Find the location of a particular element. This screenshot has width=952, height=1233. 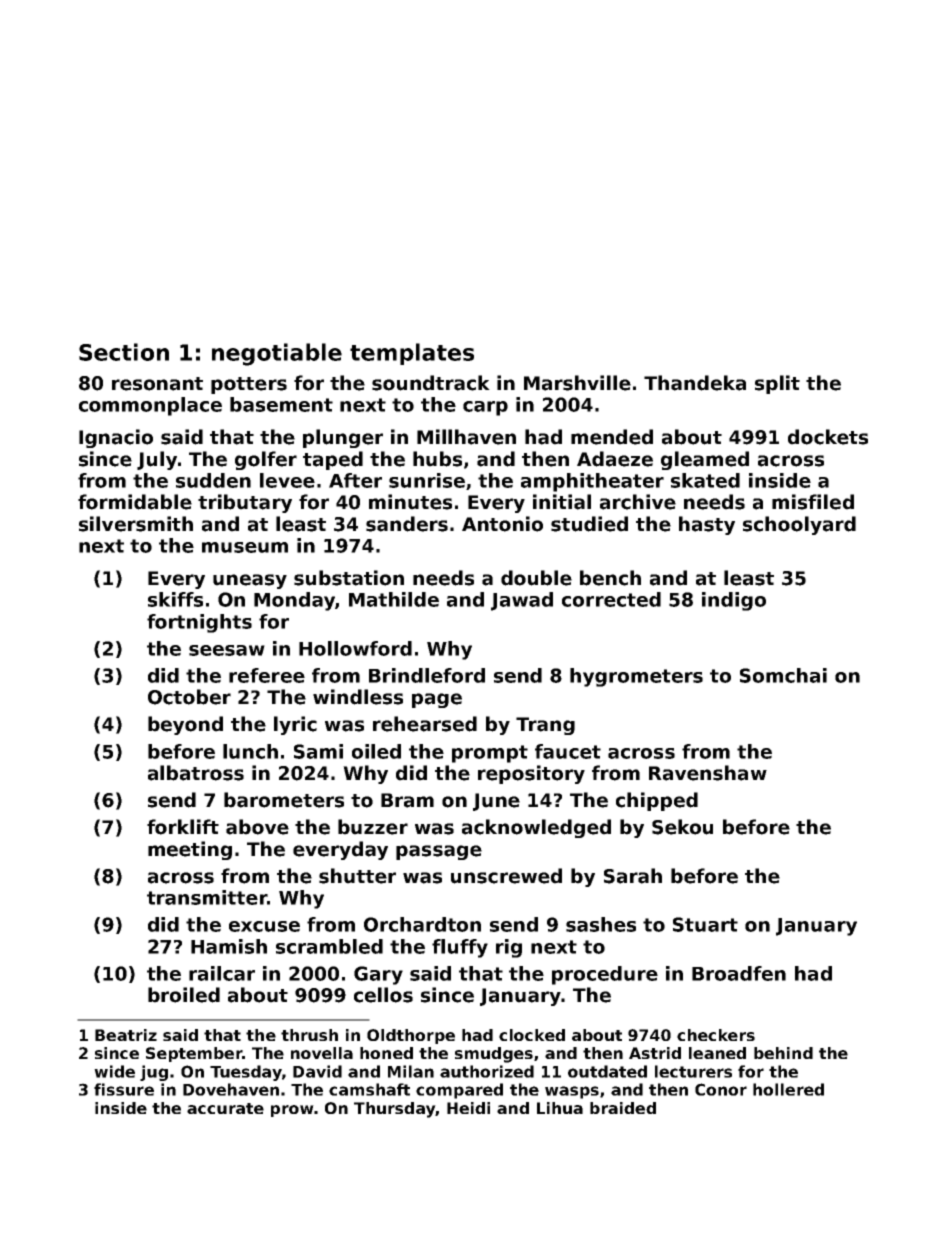

Thursday is located at coordinates (394, 1110).
